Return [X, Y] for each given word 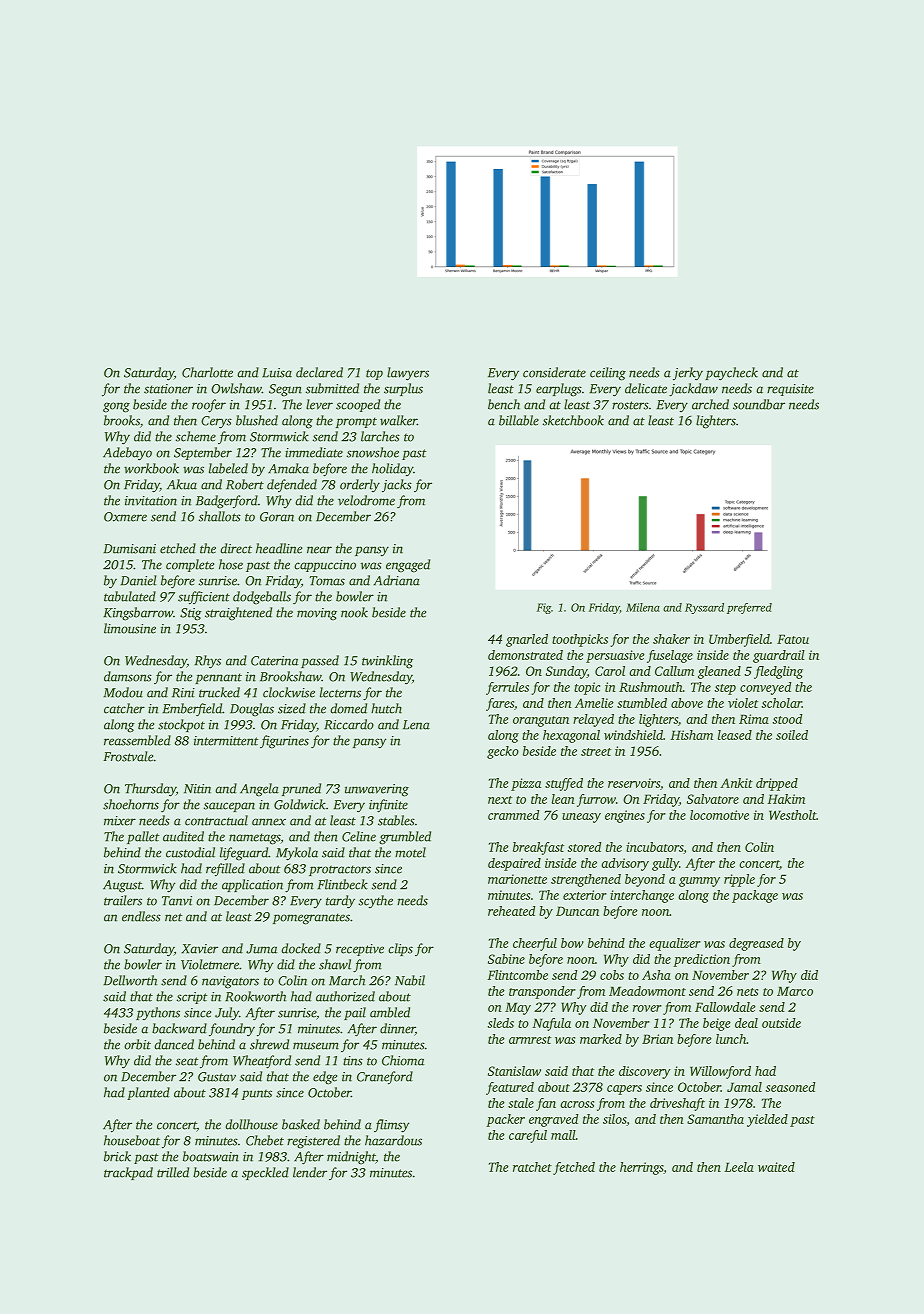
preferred [749, 608]
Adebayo [127, 454]
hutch [386, 708]
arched [710, 404]
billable [519, 420]
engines [625, 816]
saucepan [229, 807]
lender [310, 1172]
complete [190, 565]
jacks [397, 486]
